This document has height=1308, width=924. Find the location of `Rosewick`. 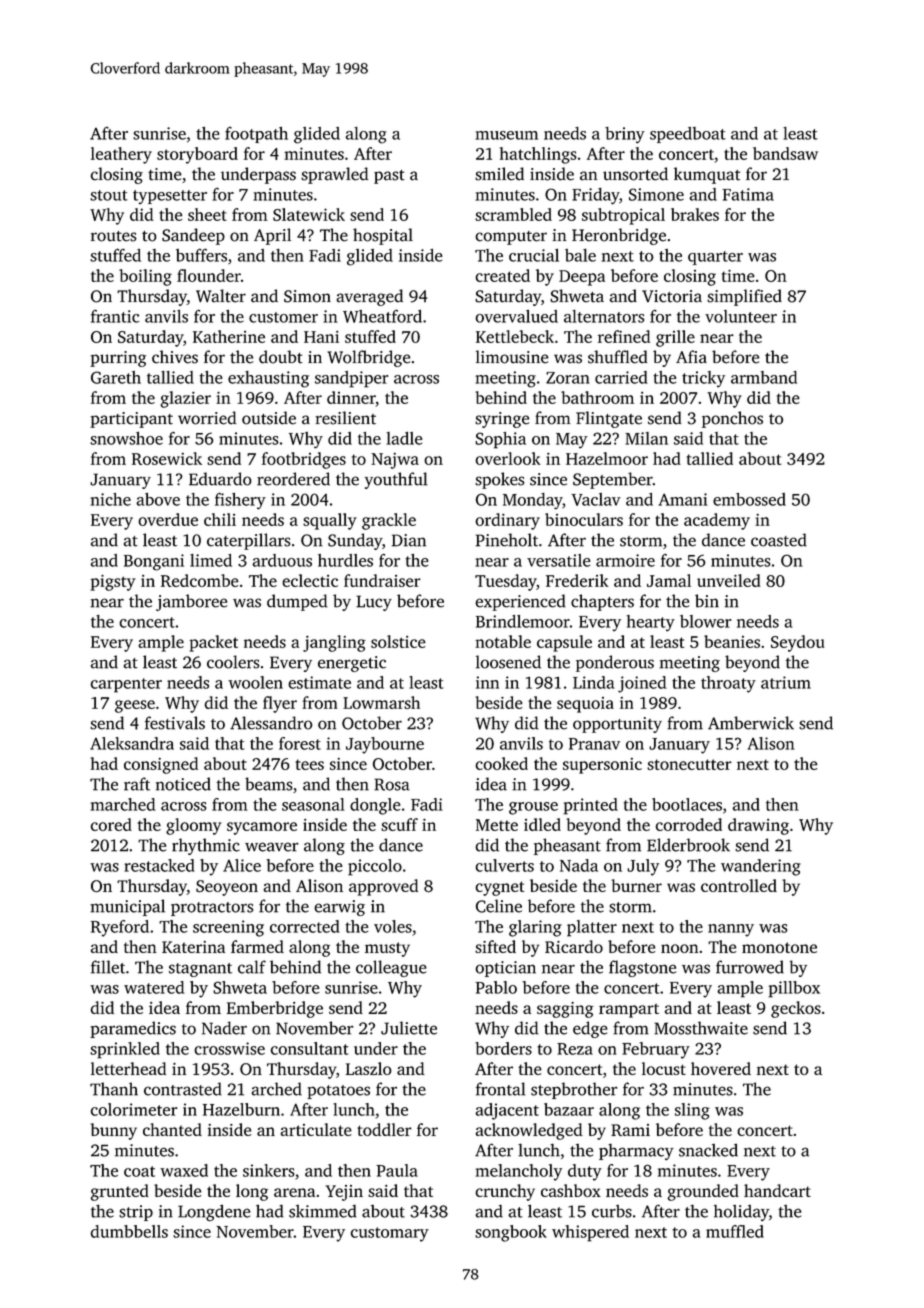

Rosewick is located at coordinates (167, 458).
